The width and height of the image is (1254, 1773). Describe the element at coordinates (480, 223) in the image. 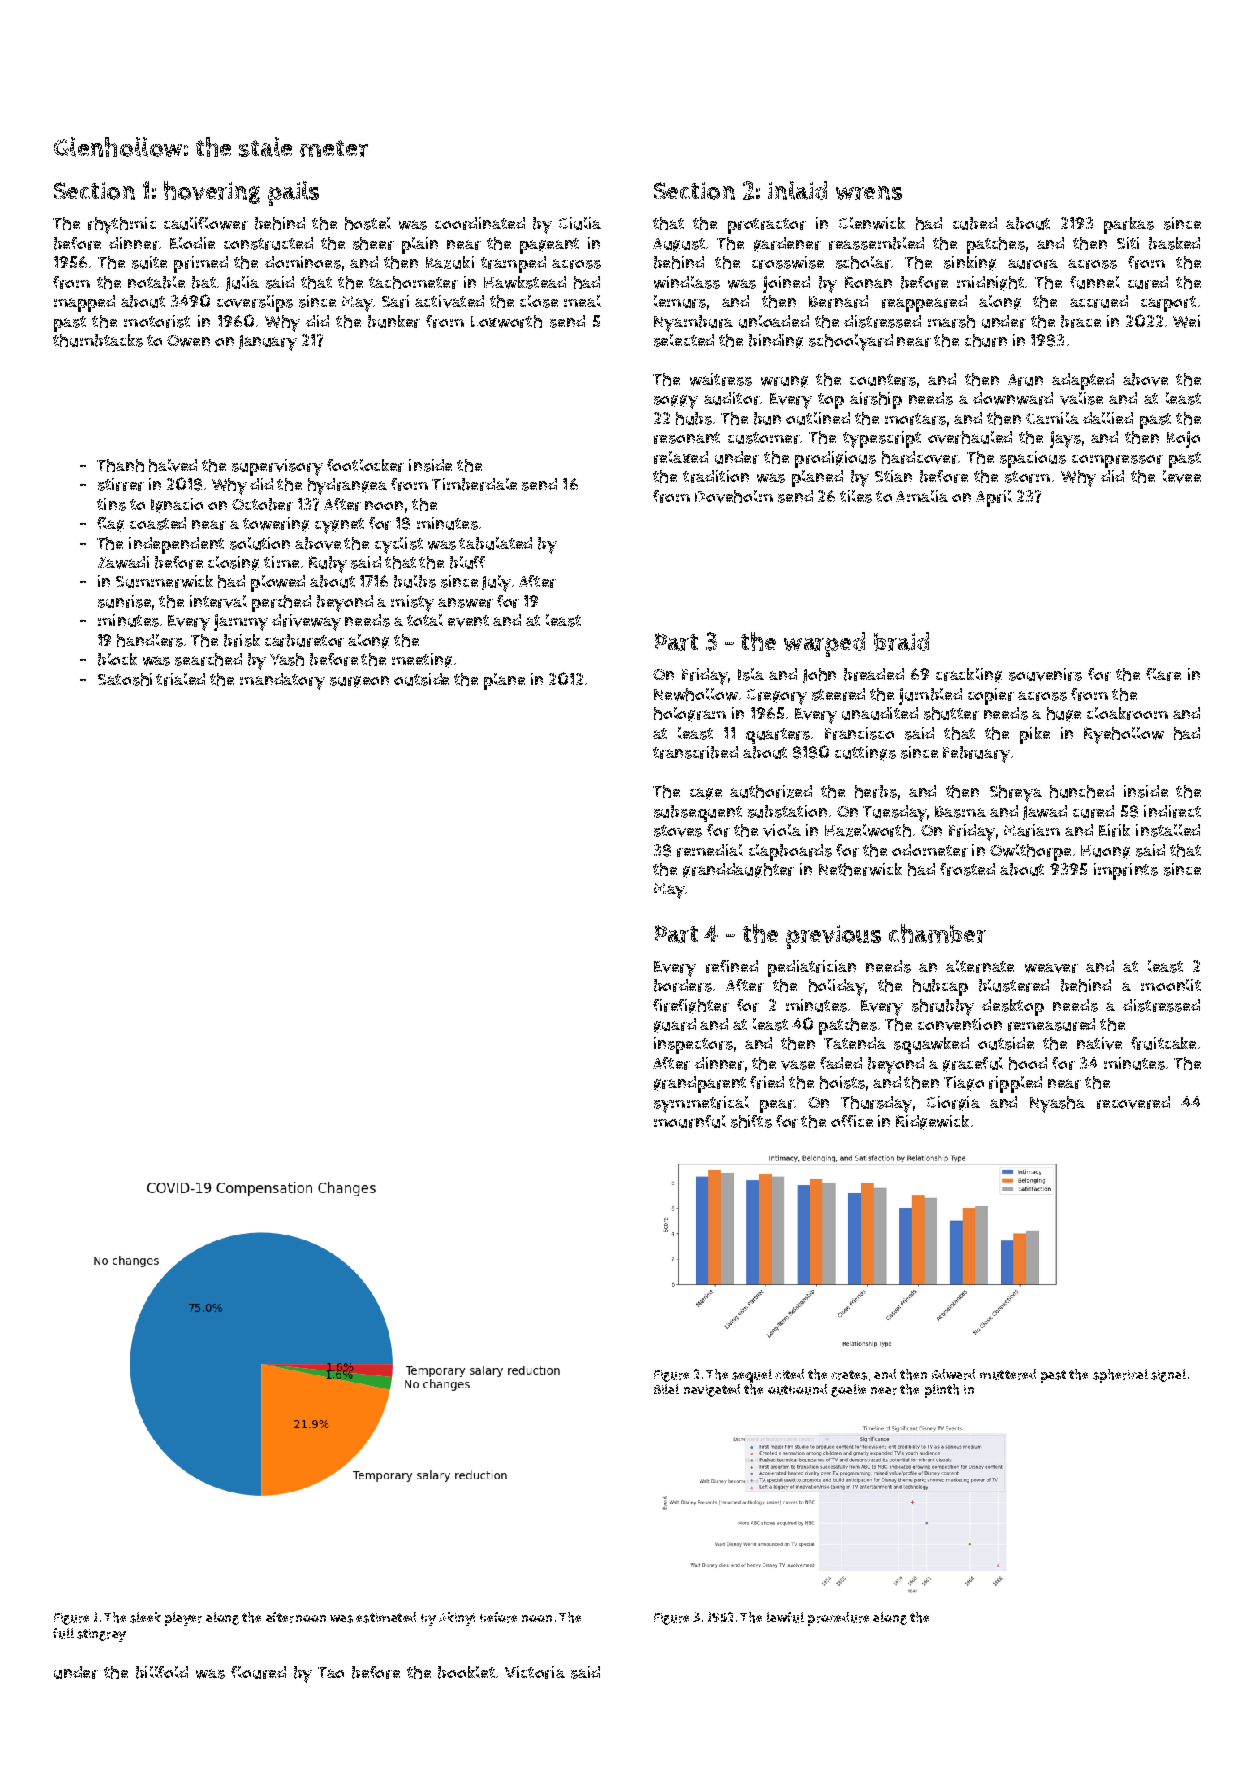

I see `coordinated` at that location.
